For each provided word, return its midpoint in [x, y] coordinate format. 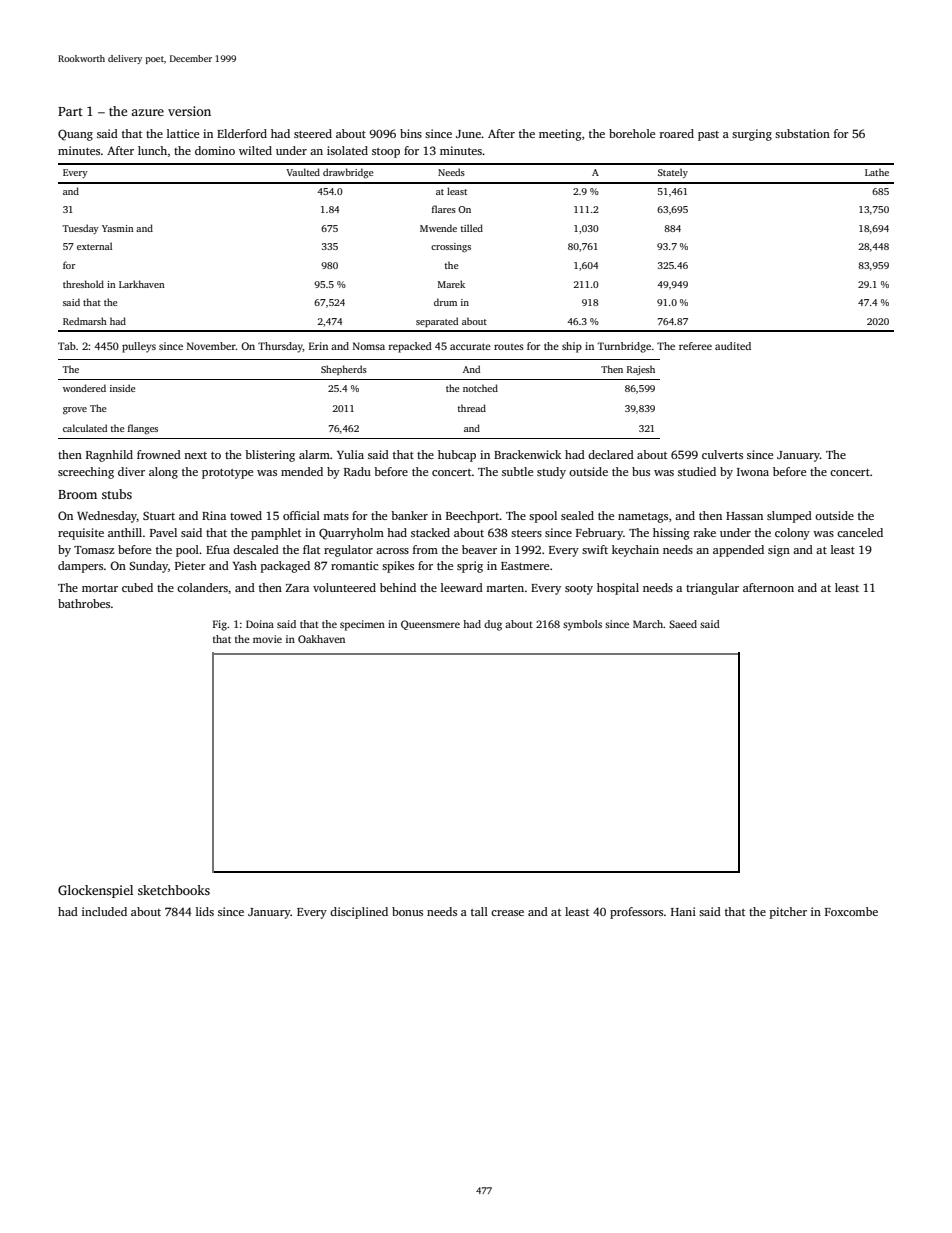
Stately [673, 173]
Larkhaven [142, 284]
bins [411, 133]
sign [779, 551]
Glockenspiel [95, 891]
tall [479, 911]
